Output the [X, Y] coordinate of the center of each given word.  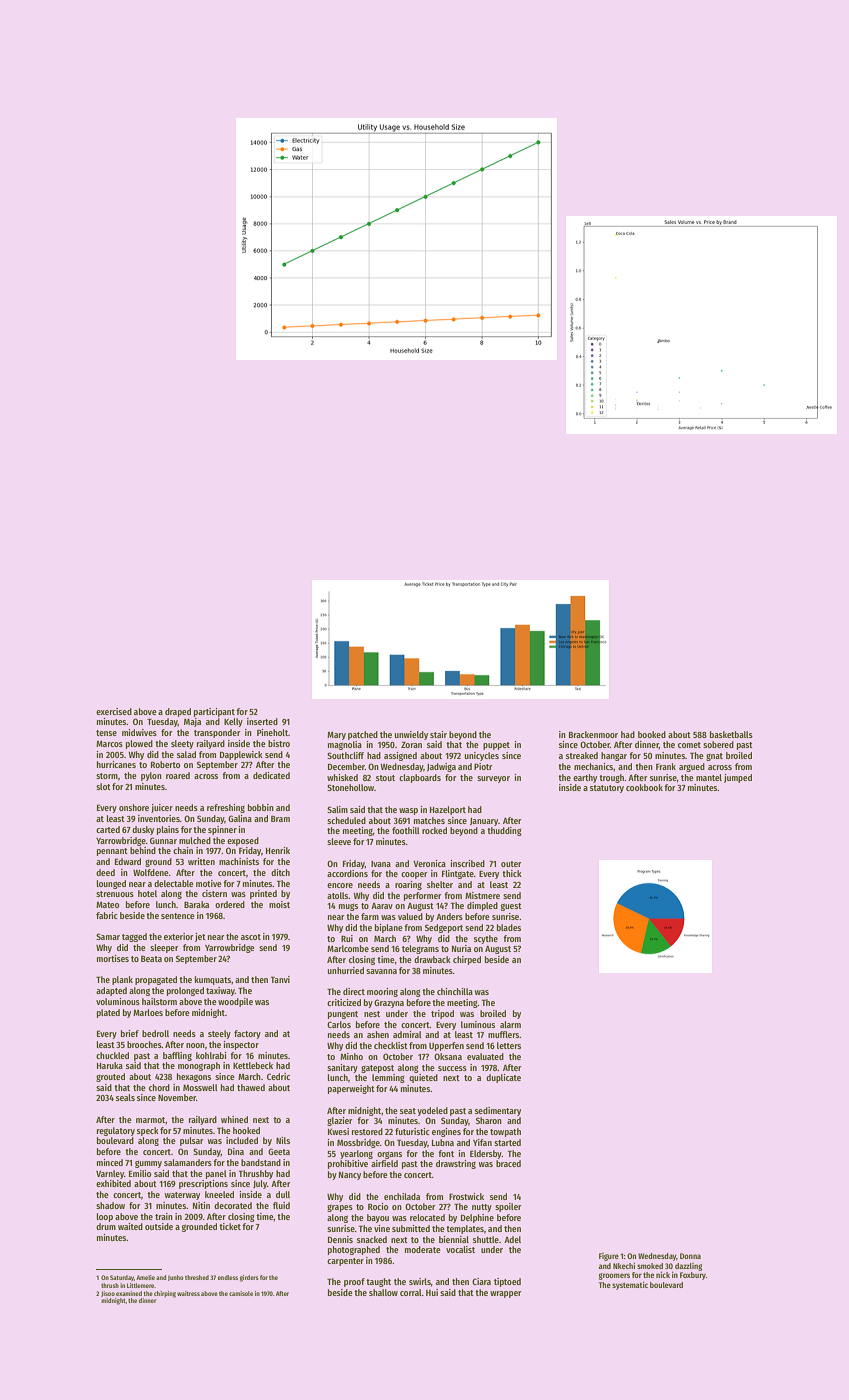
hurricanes [116, 764]
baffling [177, 1056]
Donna [690, 1256]
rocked [434, 830]
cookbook [644, 787]
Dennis [340, 1239]
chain [183, 850]
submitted [411, 1228]
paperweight [351, 1089]
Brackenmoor [593, 734]
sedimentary [498, 1111]
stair [438, 734]
